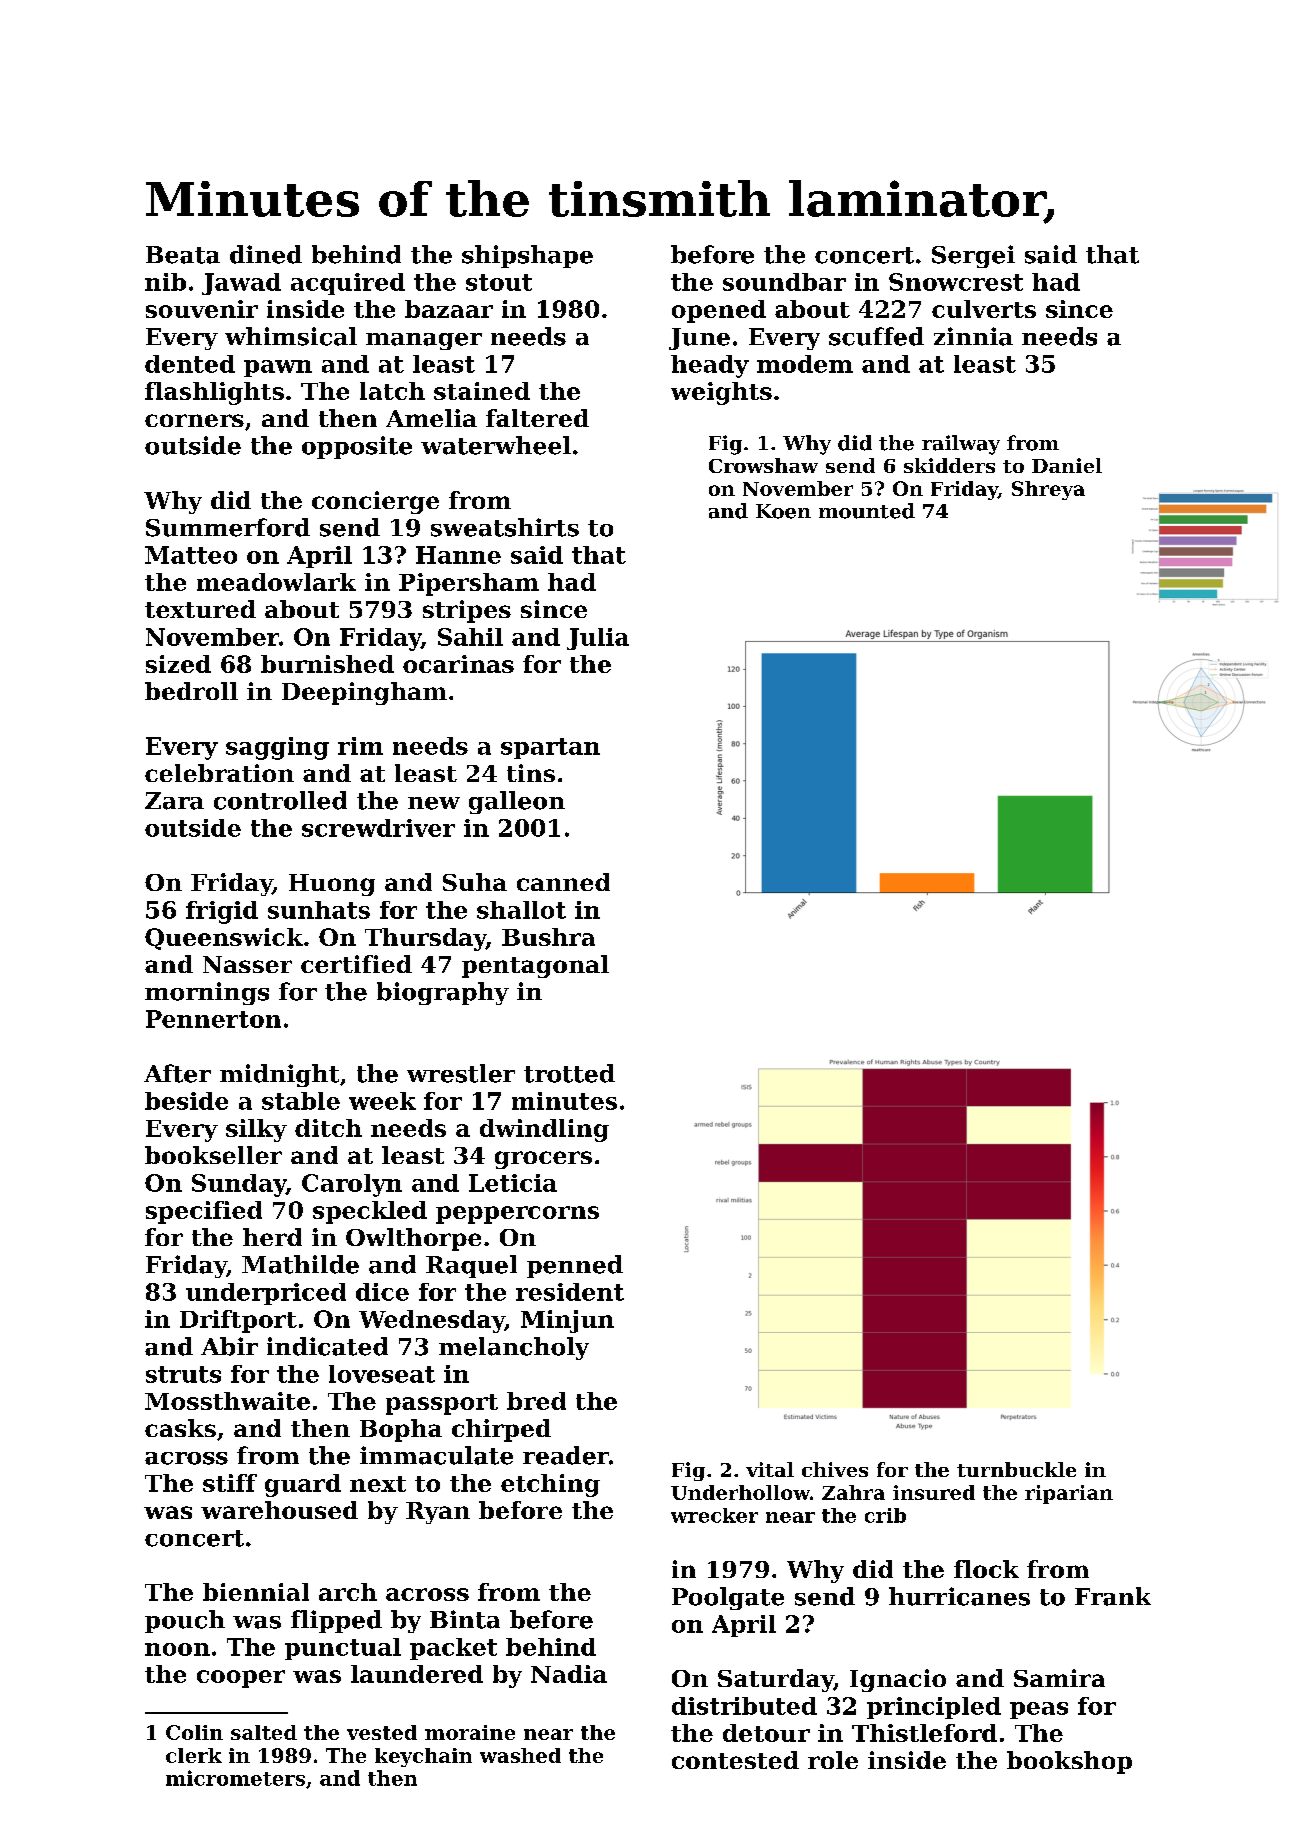  I want to click on contested, so click(735, 1760).
